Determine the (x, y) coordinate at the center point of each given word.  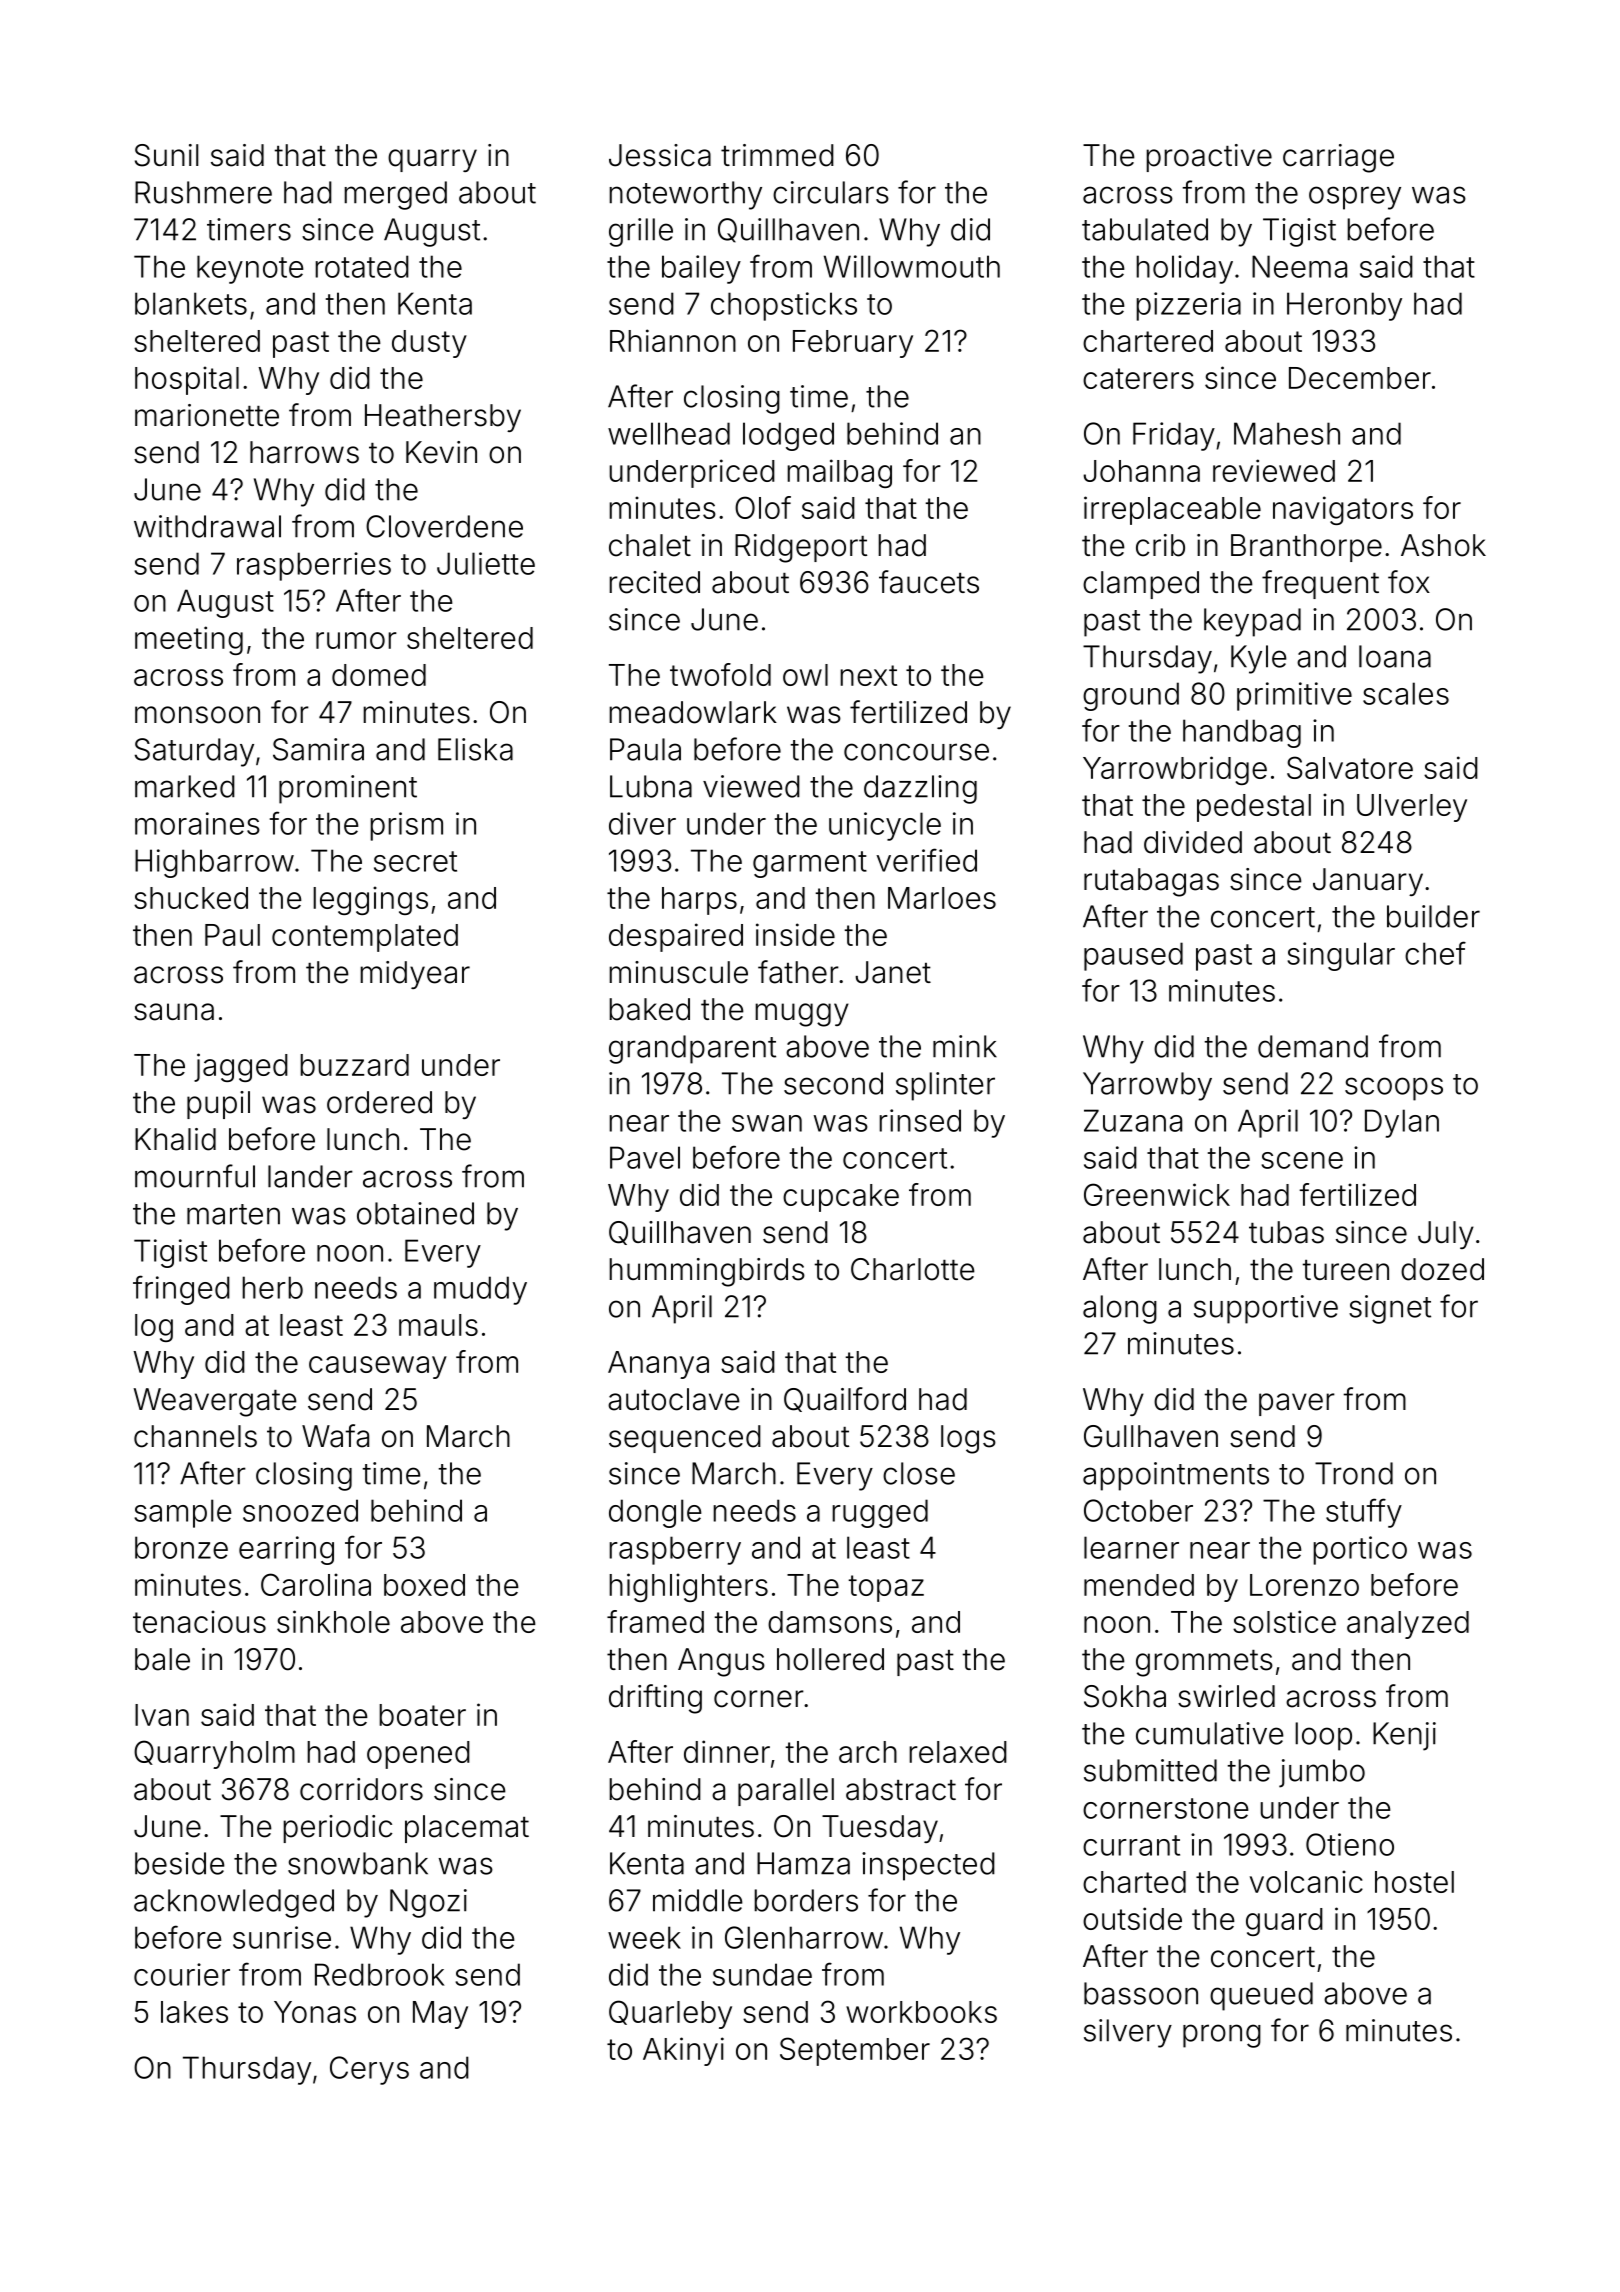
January (1368, 882)
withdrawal (207, 526)
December (1360, 378)
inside (795, 934)
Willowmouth (912, 266)
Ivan (162, 1715)
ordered (379, 1102)
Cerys (369, 2070)
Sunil (166, 155)
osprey (1355, 198)
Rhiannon (673, 340)
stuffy (1364, 1513)
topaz (886, 1588)
